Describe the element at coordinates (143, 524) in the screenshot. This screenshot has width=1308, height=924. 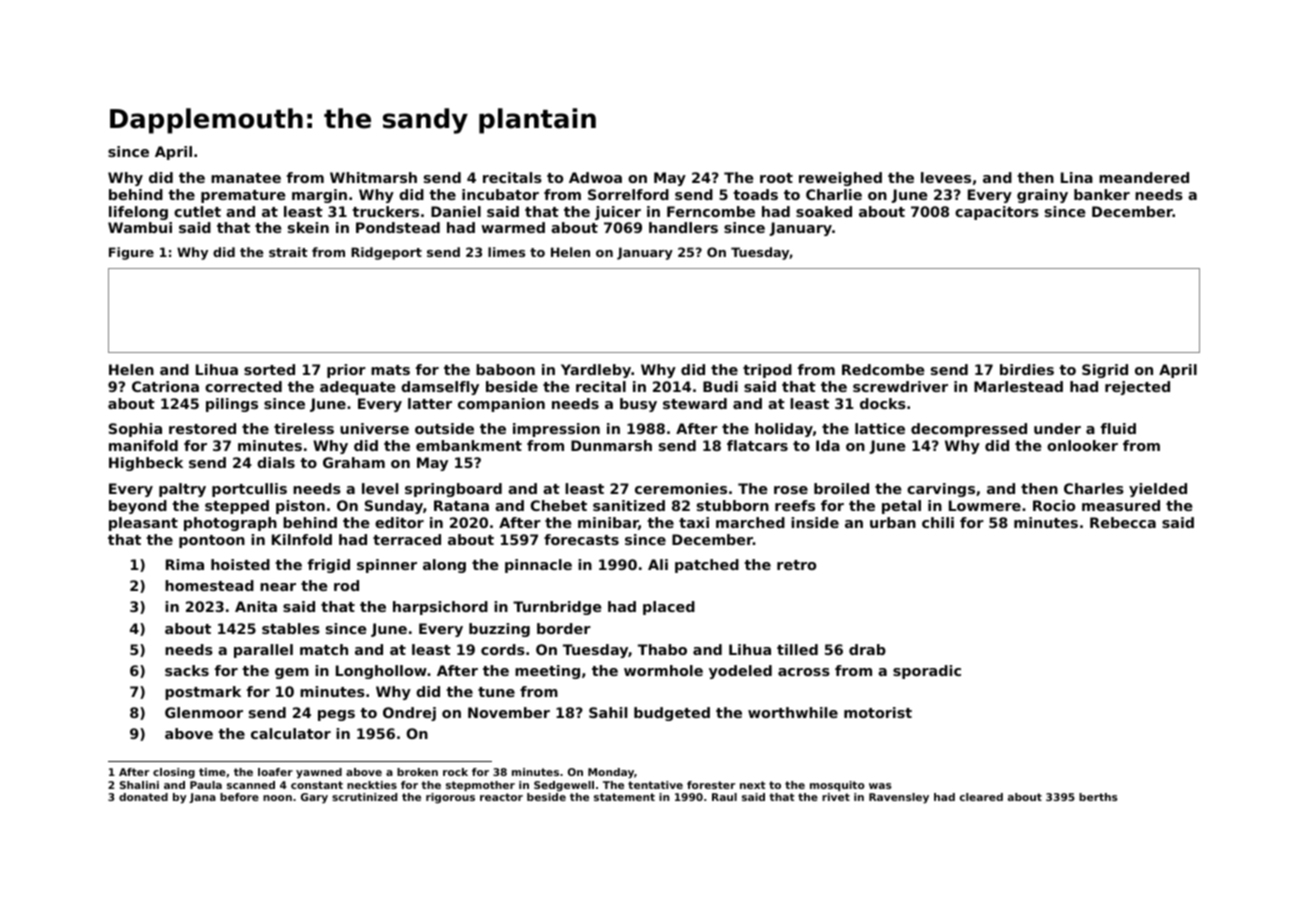
I see `pleasant` at that location.
